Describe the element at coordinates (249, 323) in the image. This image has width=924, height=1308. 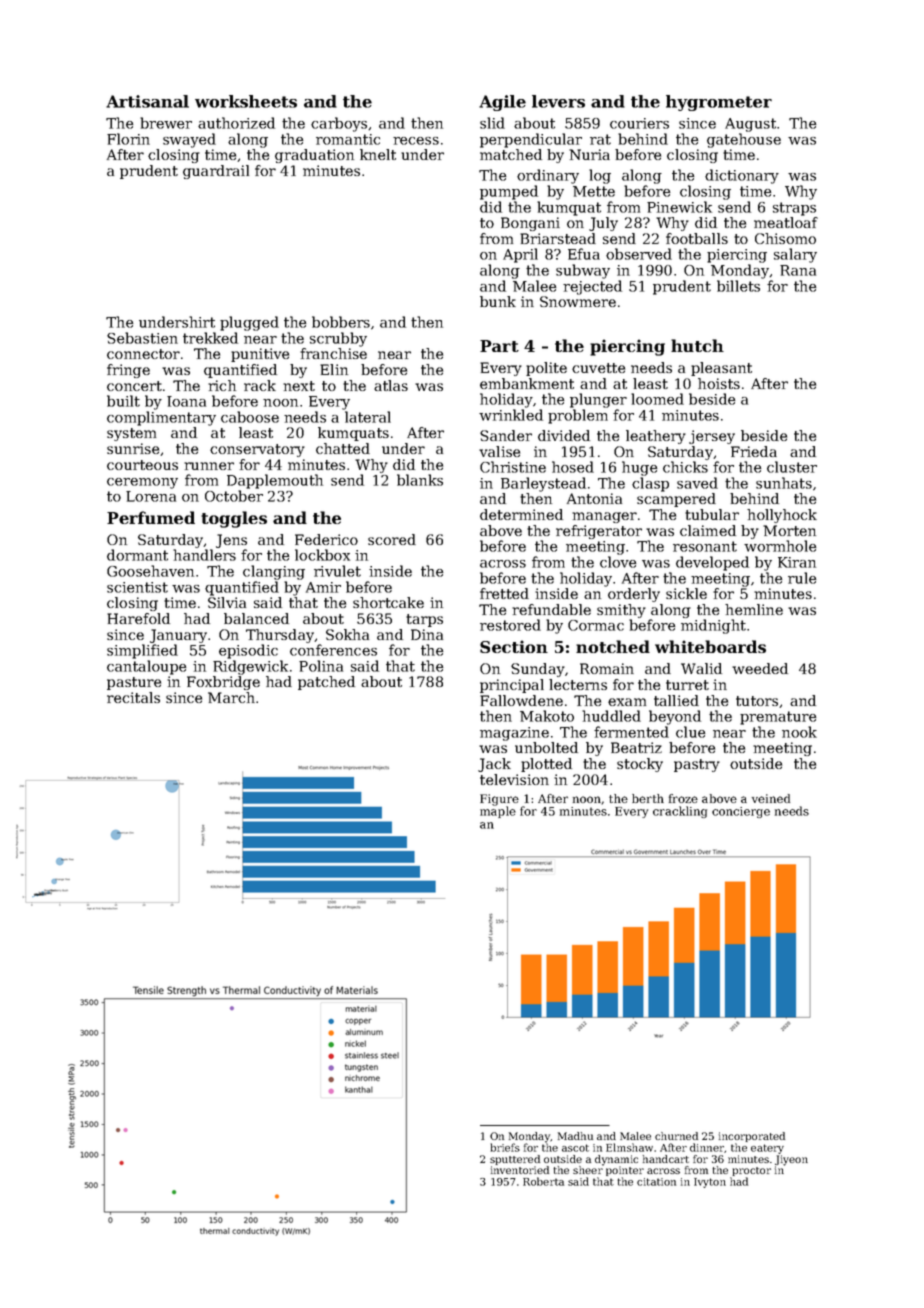
I see `plugged` at that location.
